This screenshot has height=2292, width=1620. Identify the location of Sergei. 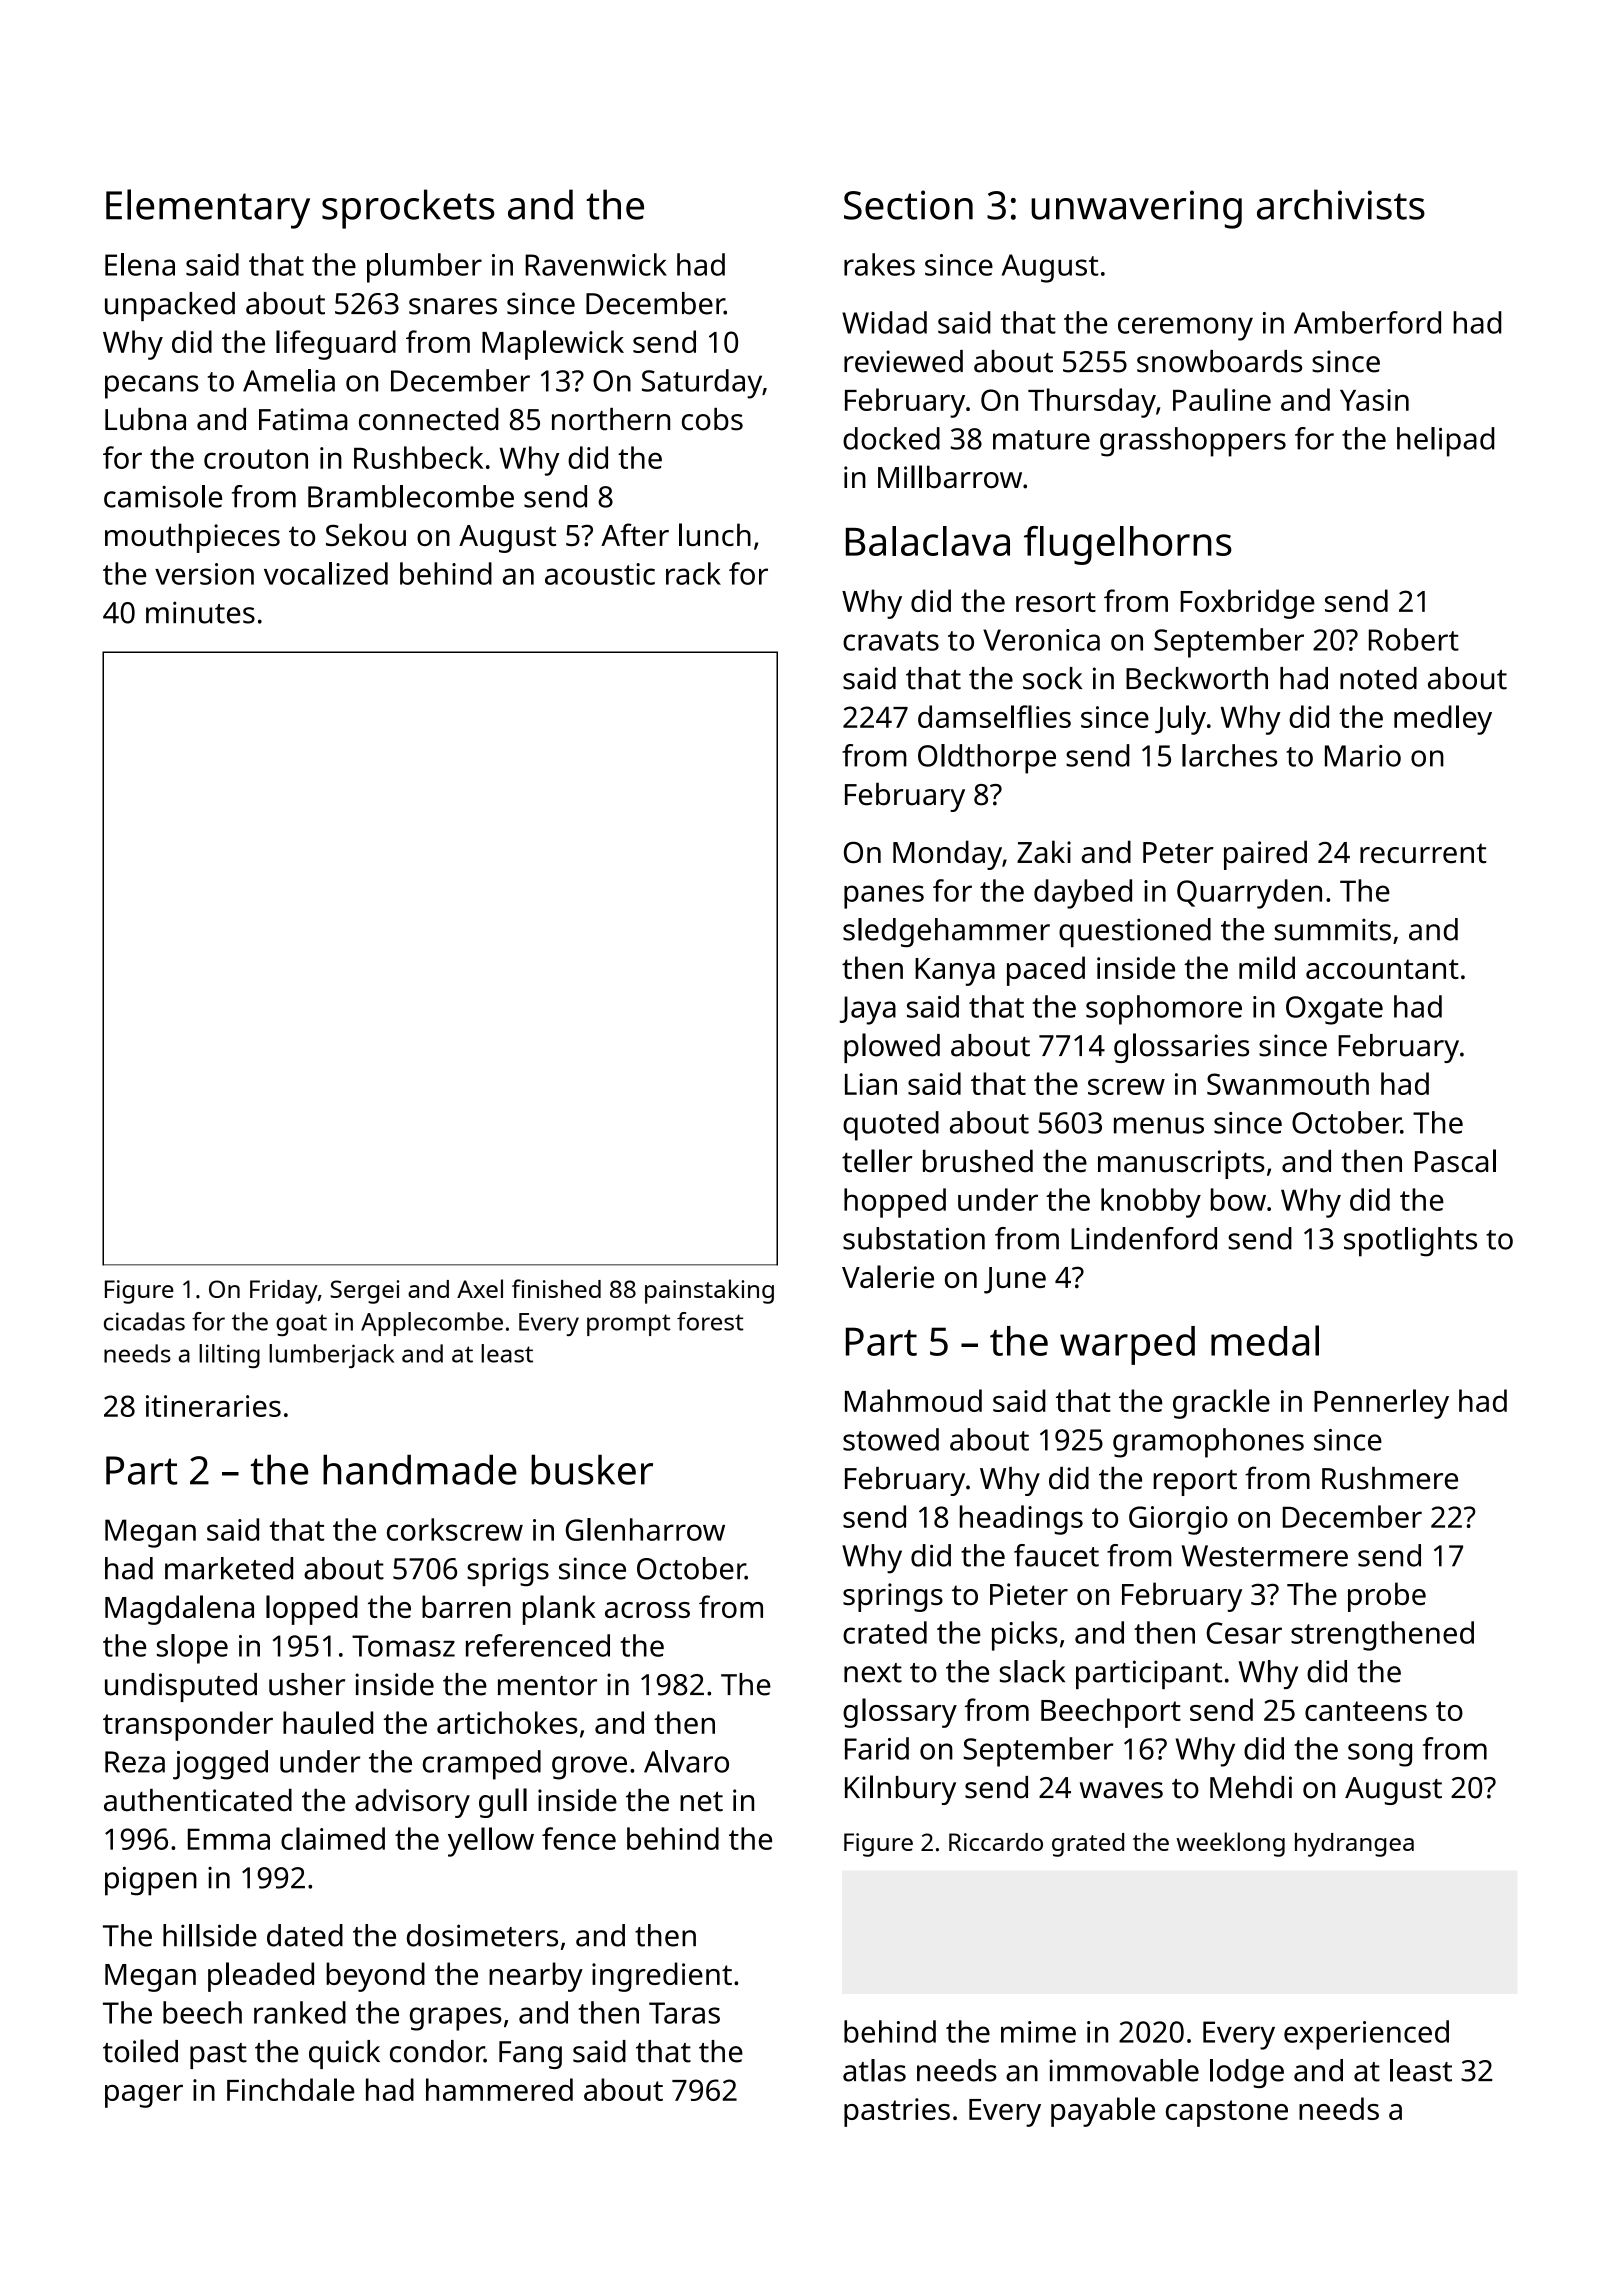
(364, 1292).
